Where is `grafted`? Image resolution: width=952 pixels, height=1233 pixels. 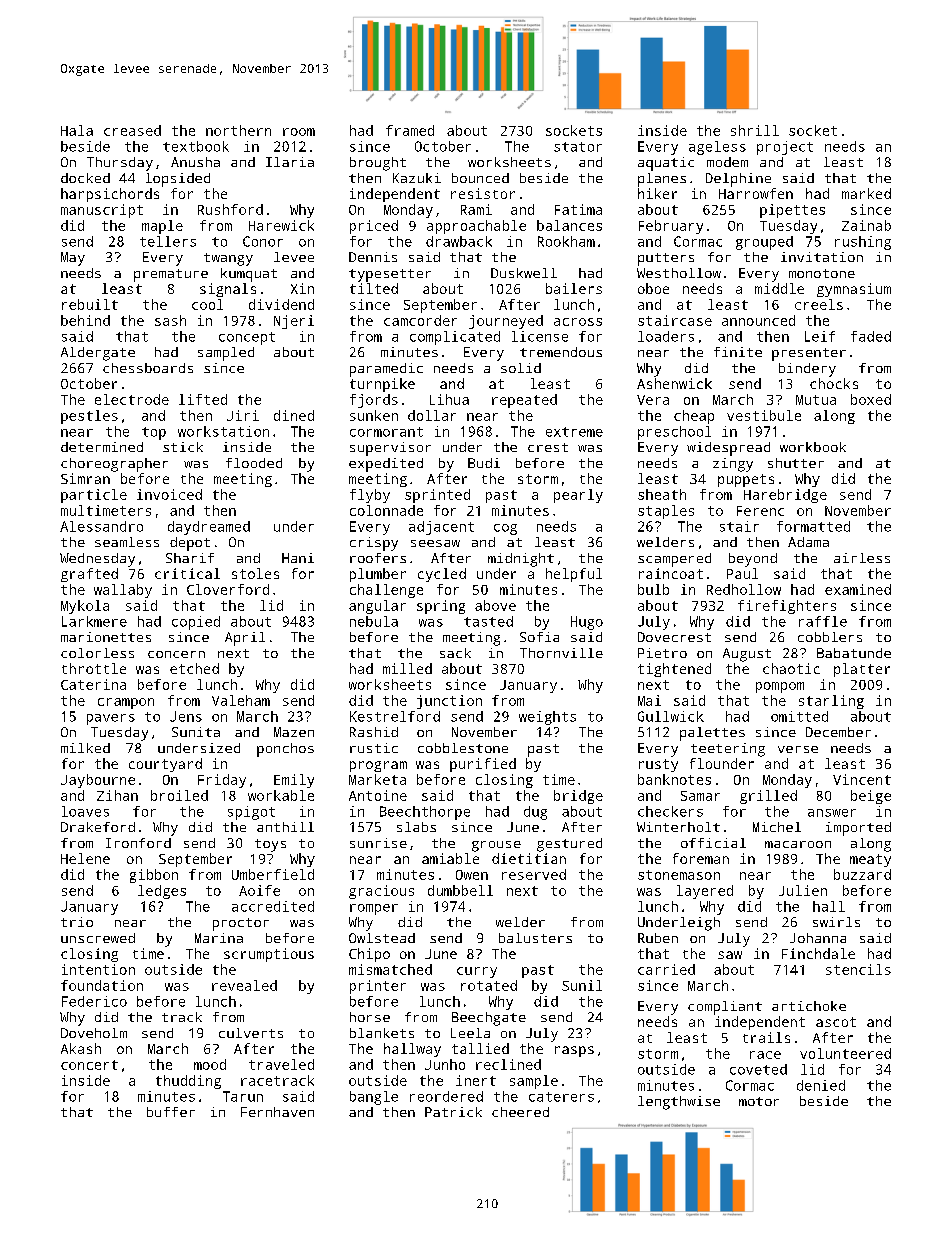 grafted is located at coordinates (89, 575).
